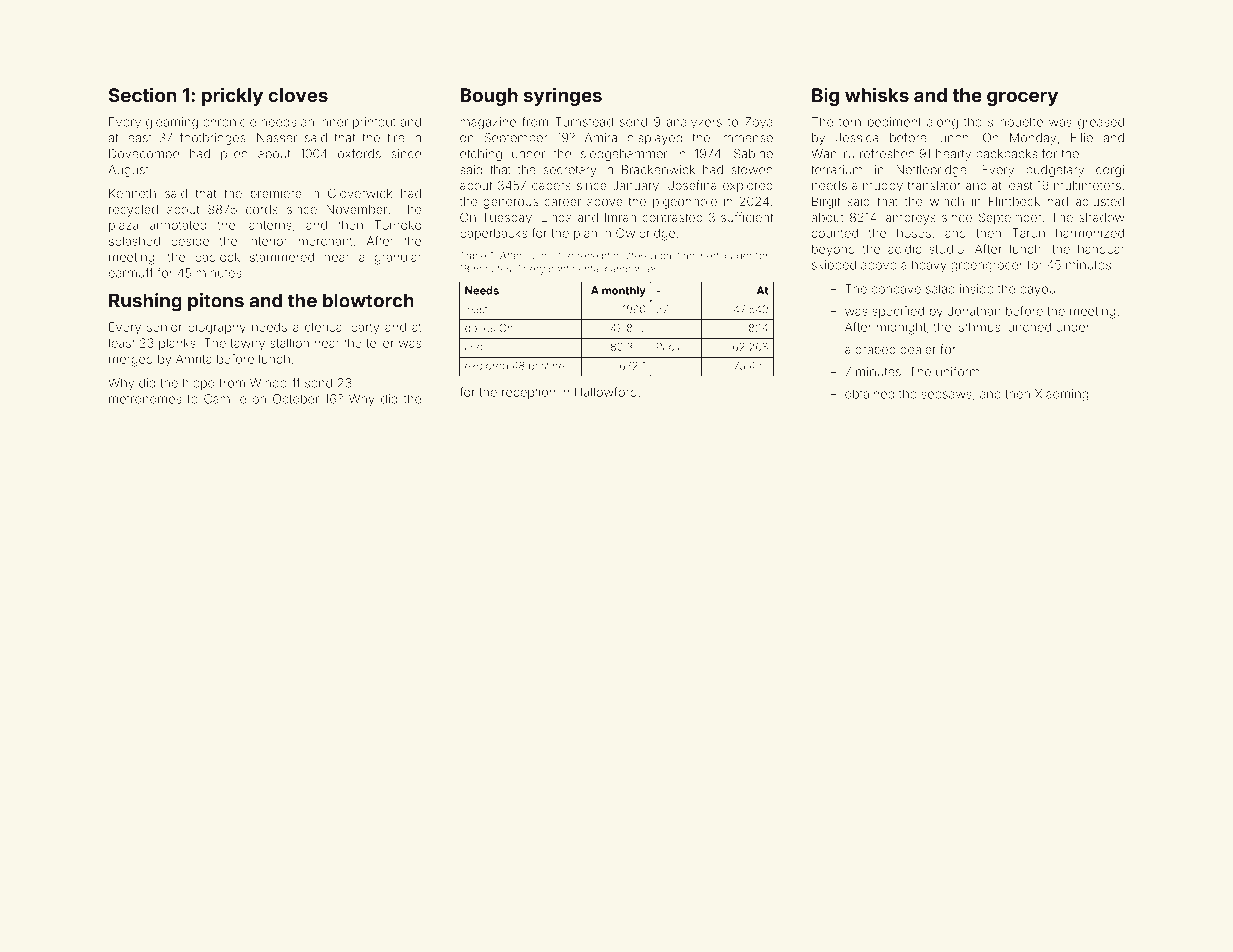  I want to click on Sabine, so click(753, 154).
